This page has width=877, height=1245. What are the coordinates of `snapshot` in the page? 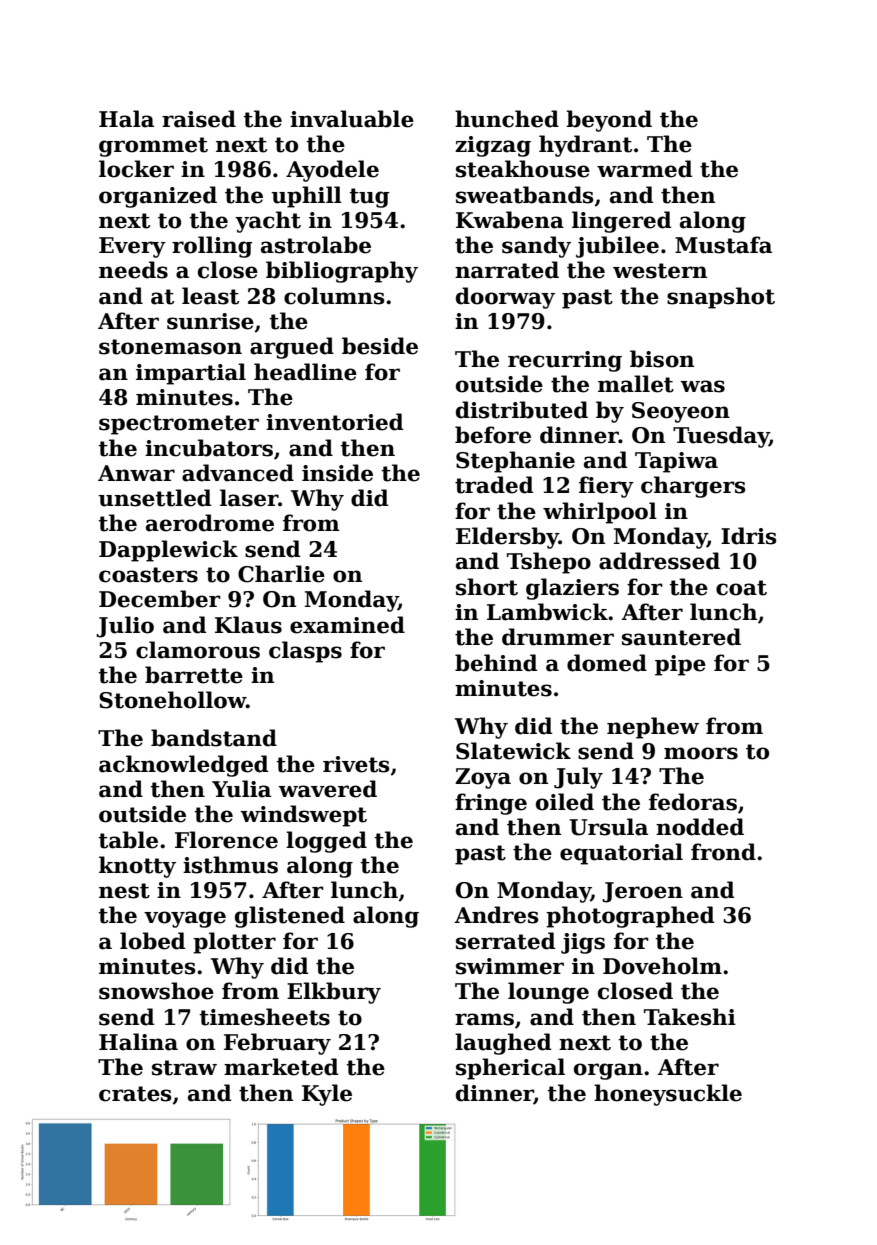 It's located at (721, 298).
